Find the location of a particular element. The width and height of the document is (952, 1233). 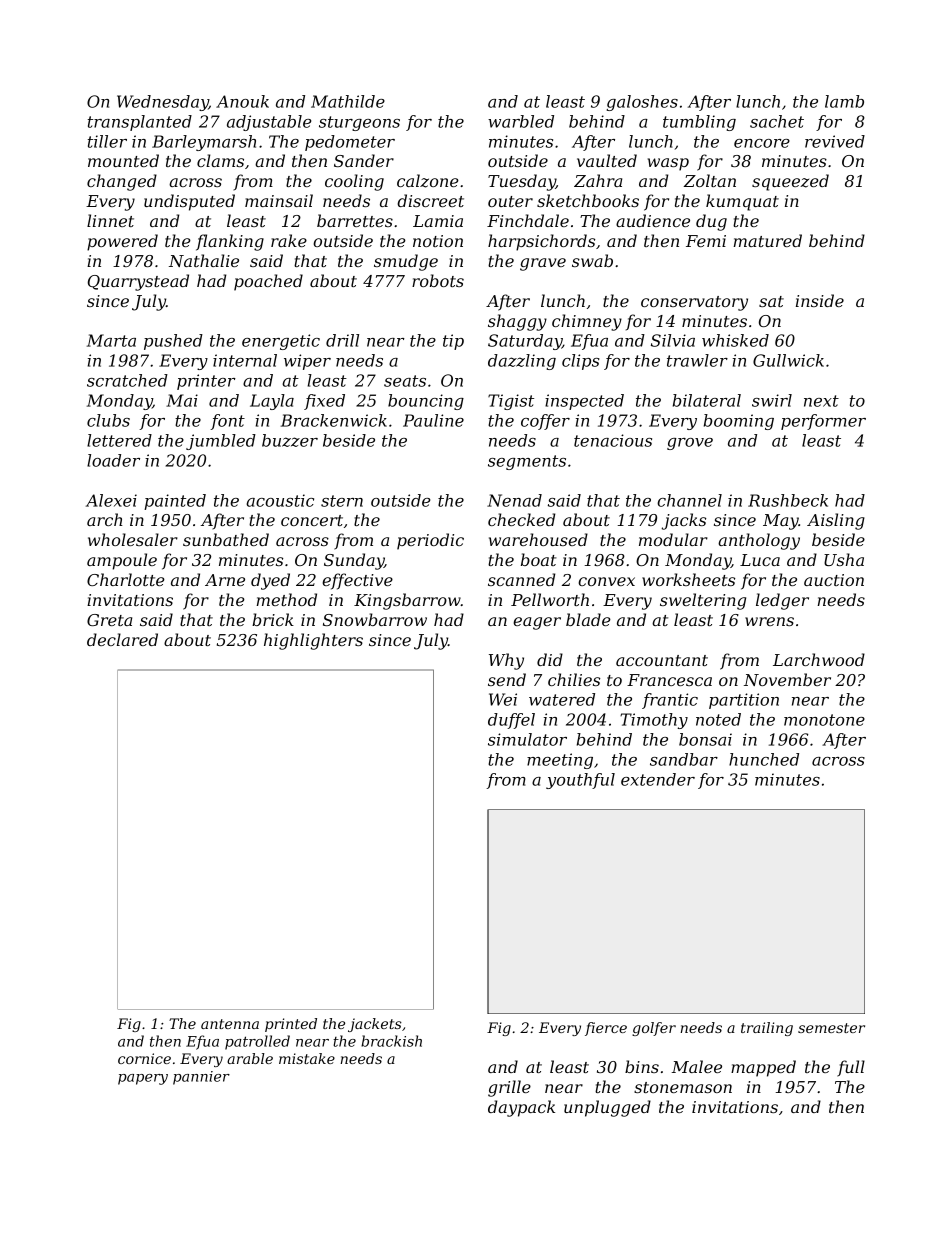

Nenad is located at coordinates (514, 500).
